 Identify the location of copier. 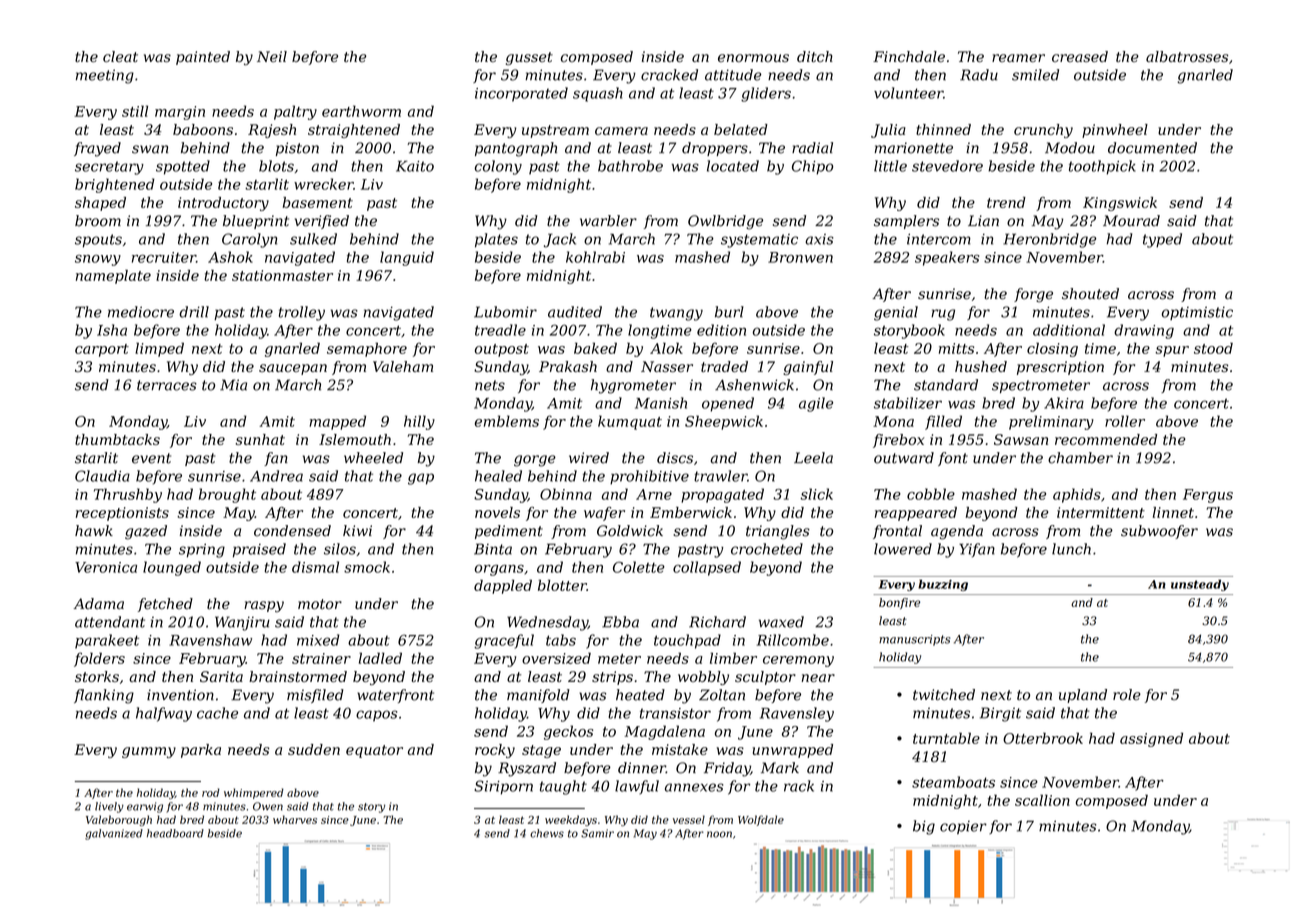
(963, 827).
